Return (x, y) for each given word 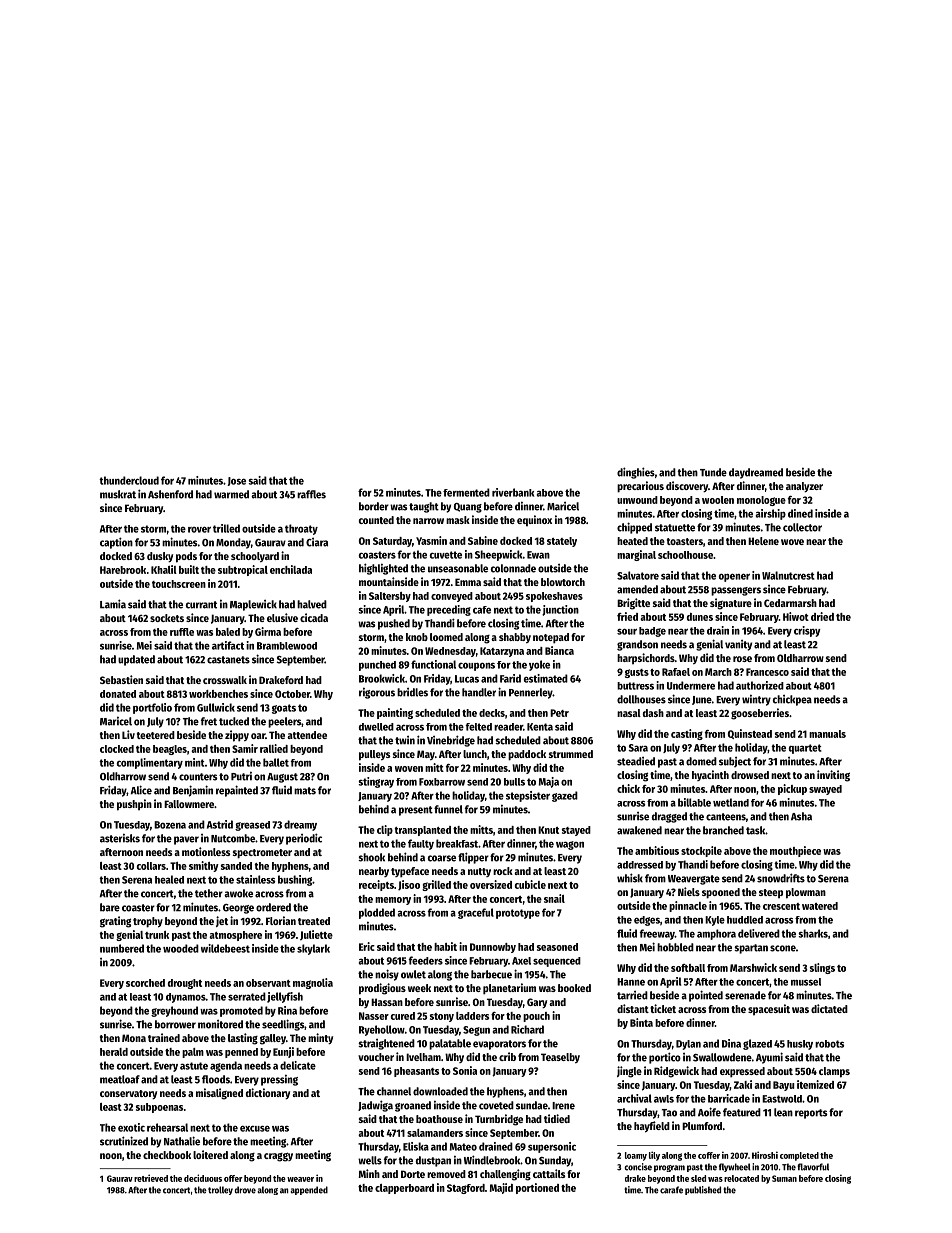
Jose (236, 481)
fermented (466, 492)
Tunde (713, 472)
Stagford (466, 1189)
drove (245, 1190)
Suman (784, 1178)
